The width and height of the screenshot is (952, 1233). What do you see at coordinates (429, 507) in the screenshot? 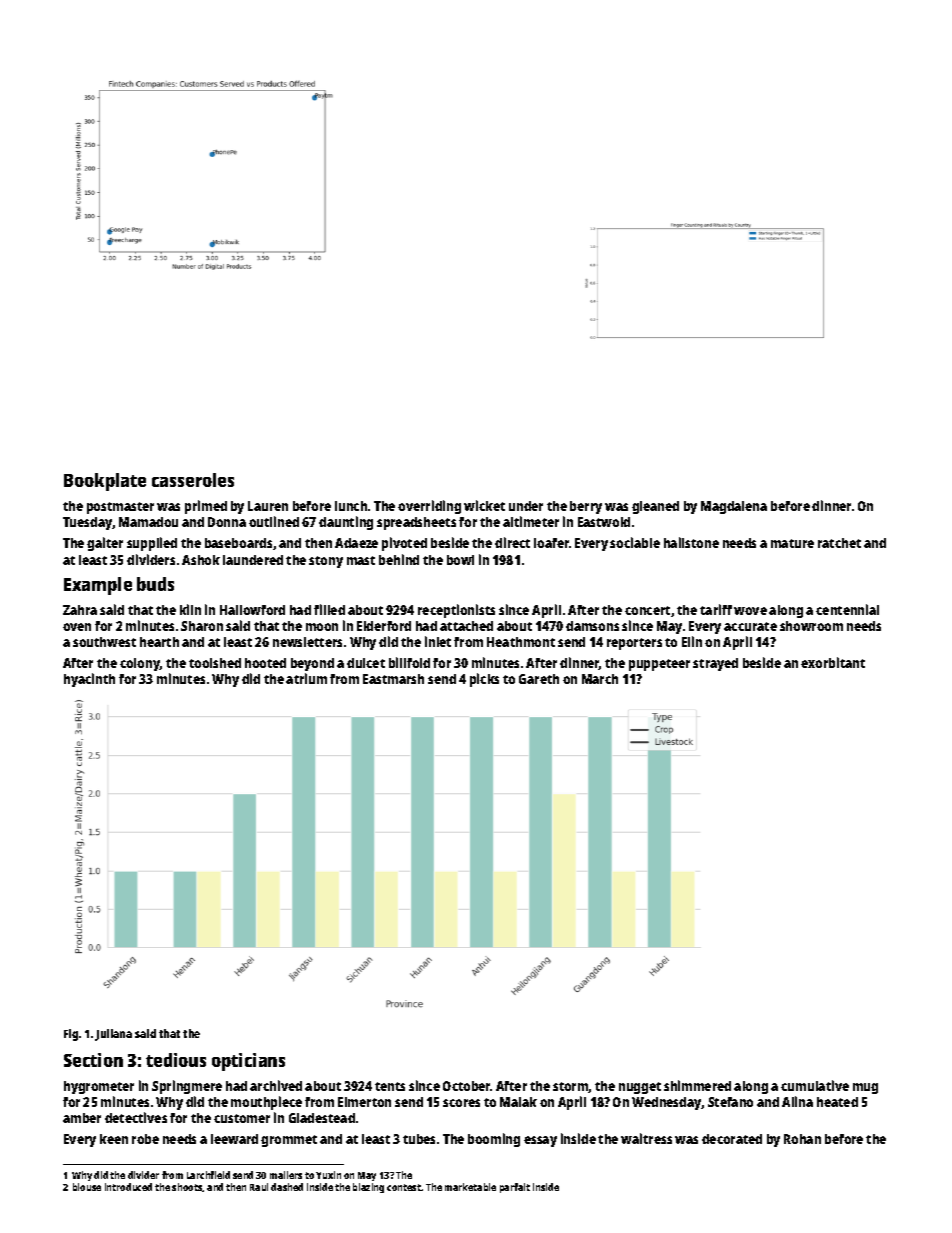
I see `overriding` at bounding box center [429, 507].
